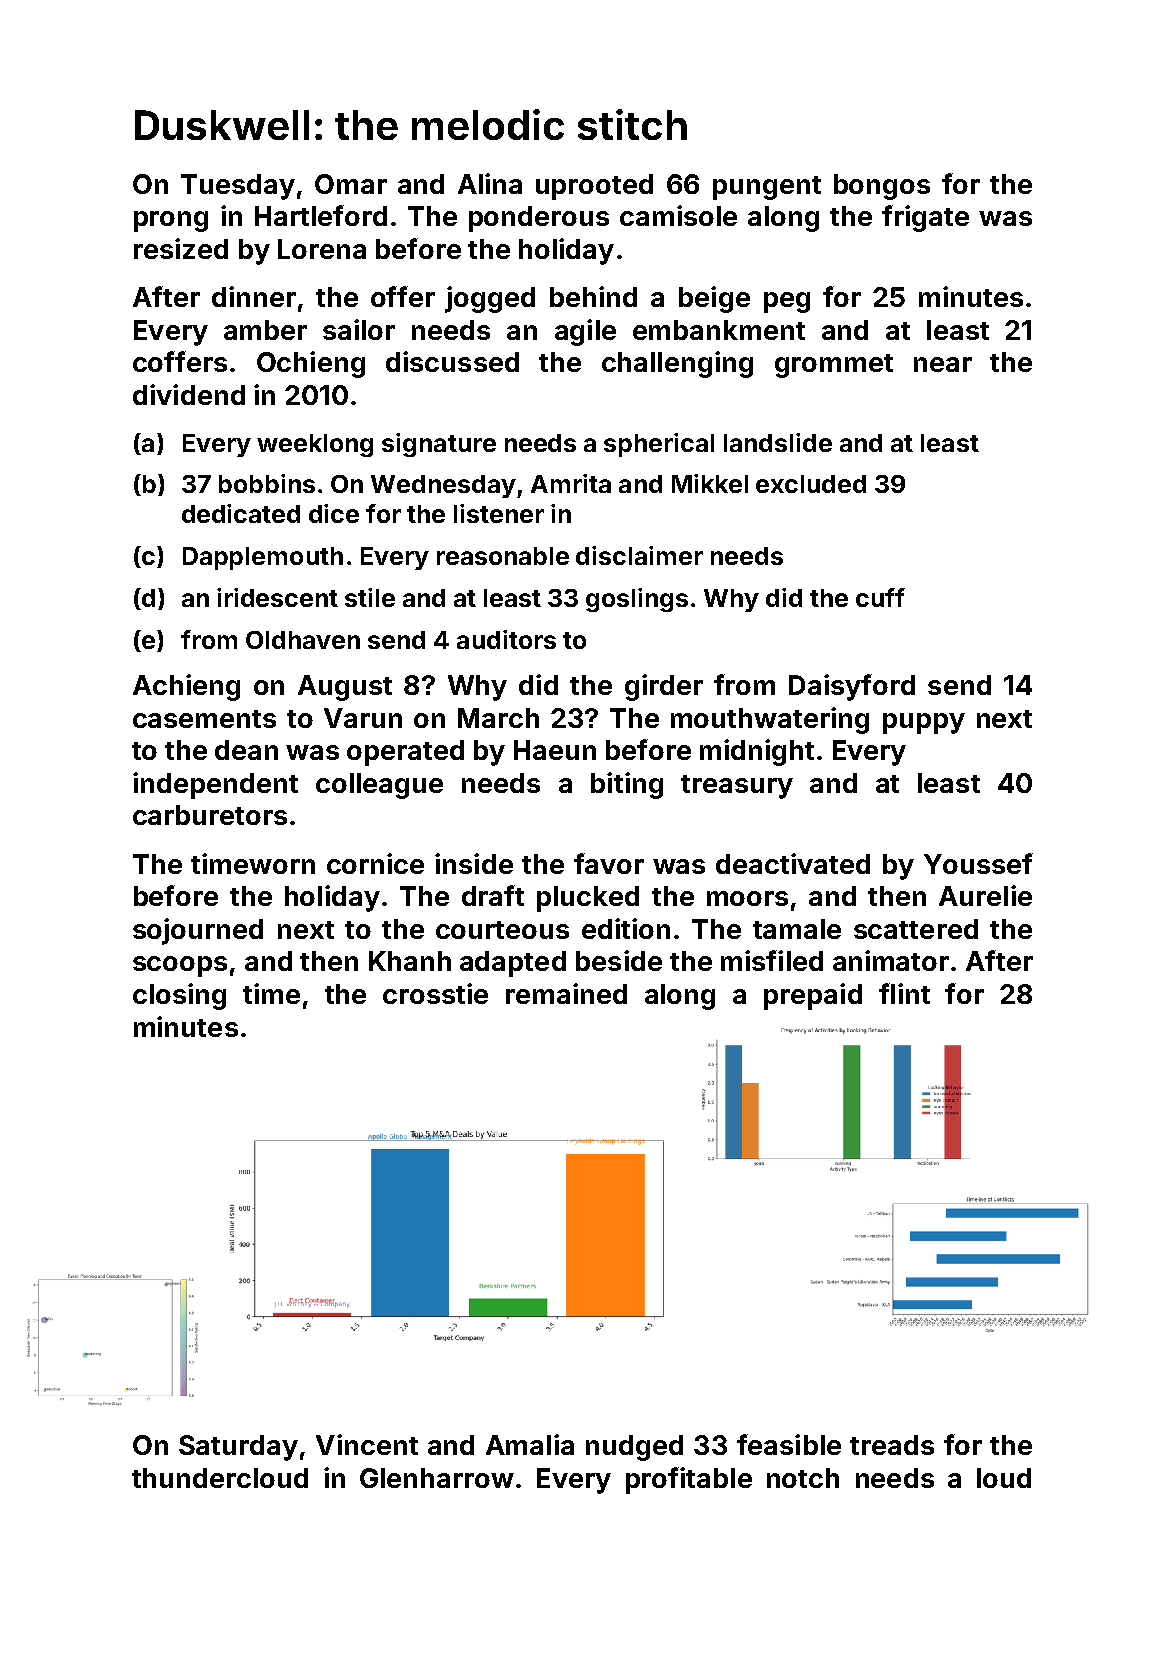 The height and width of the image is (1654, 1165). I want to click on cuff, so click(880, 597).
